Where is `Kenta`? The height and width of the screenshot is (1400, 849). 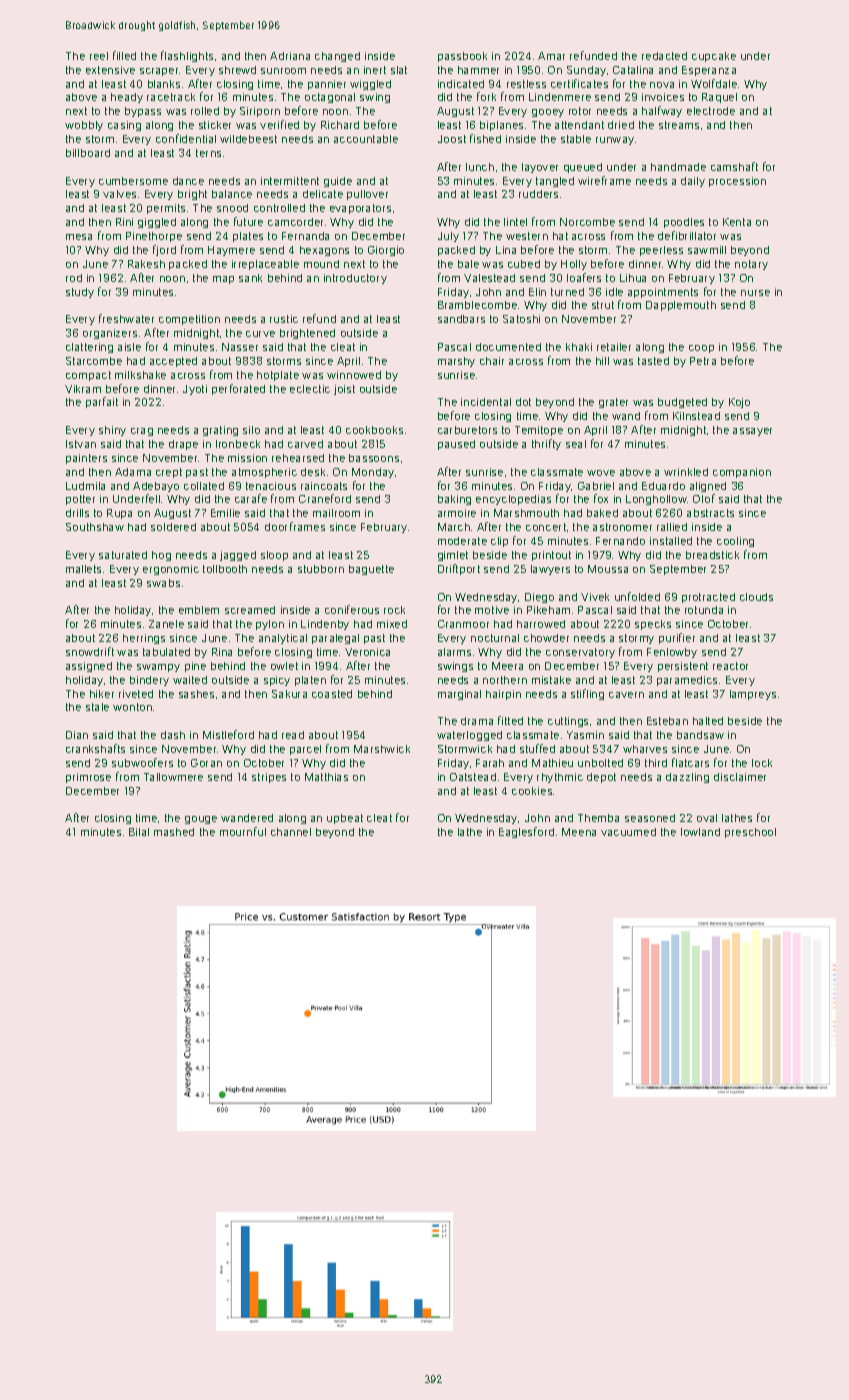 Kenta is located at coordinates (737, 222).
